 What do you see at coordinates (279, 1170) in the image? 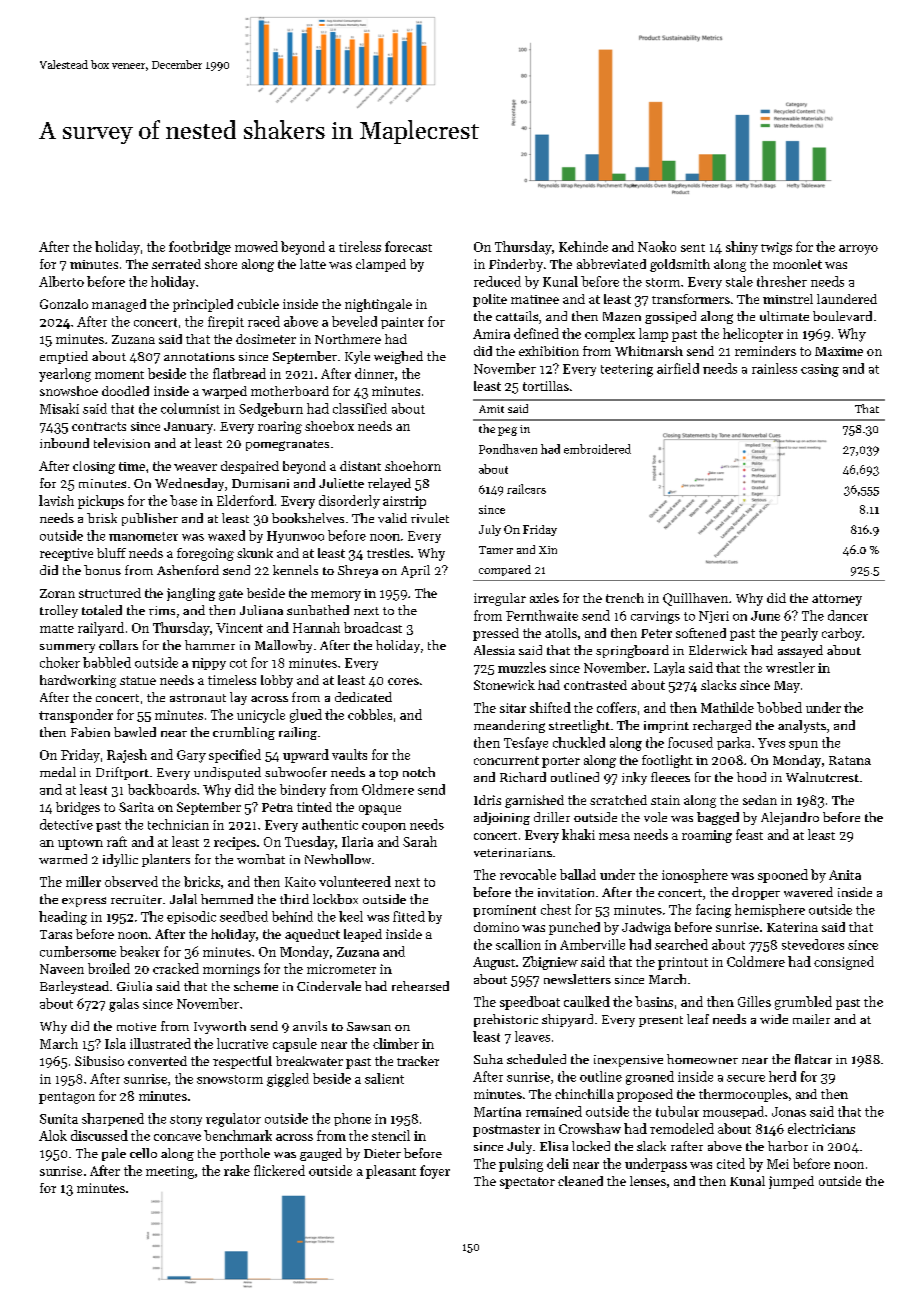
I see `flickered` at bounding box center [279, 1170].
